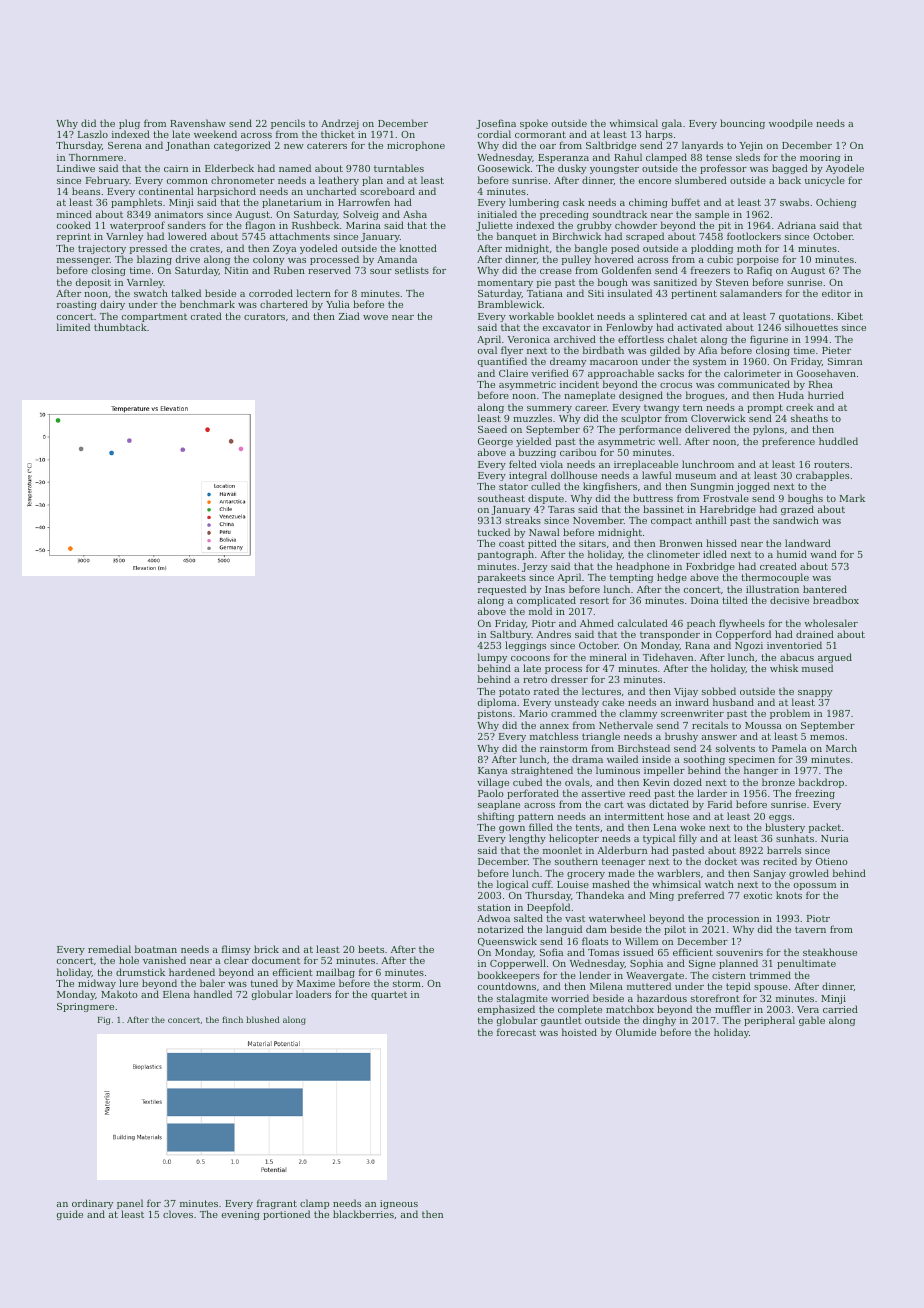 This screenshot has width=924, height=1308. What do you see at coordinates (399, 1205) in the screenshot?
I see `igneous` at bounding box center [399, 1205].
